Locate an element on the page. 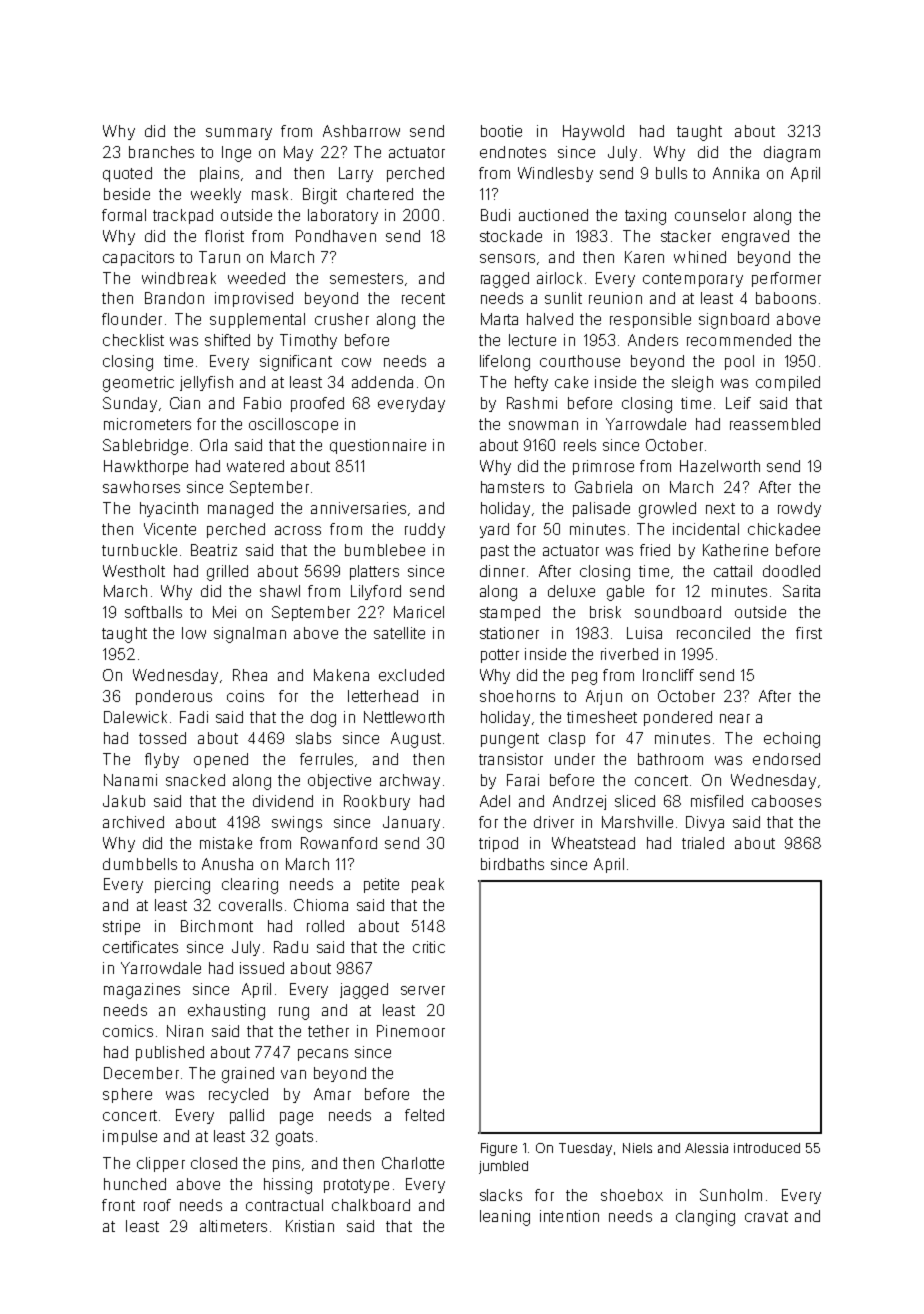 The width and height of the image is (924, 1314). Kristian is located at coordinates (310, 1226).
